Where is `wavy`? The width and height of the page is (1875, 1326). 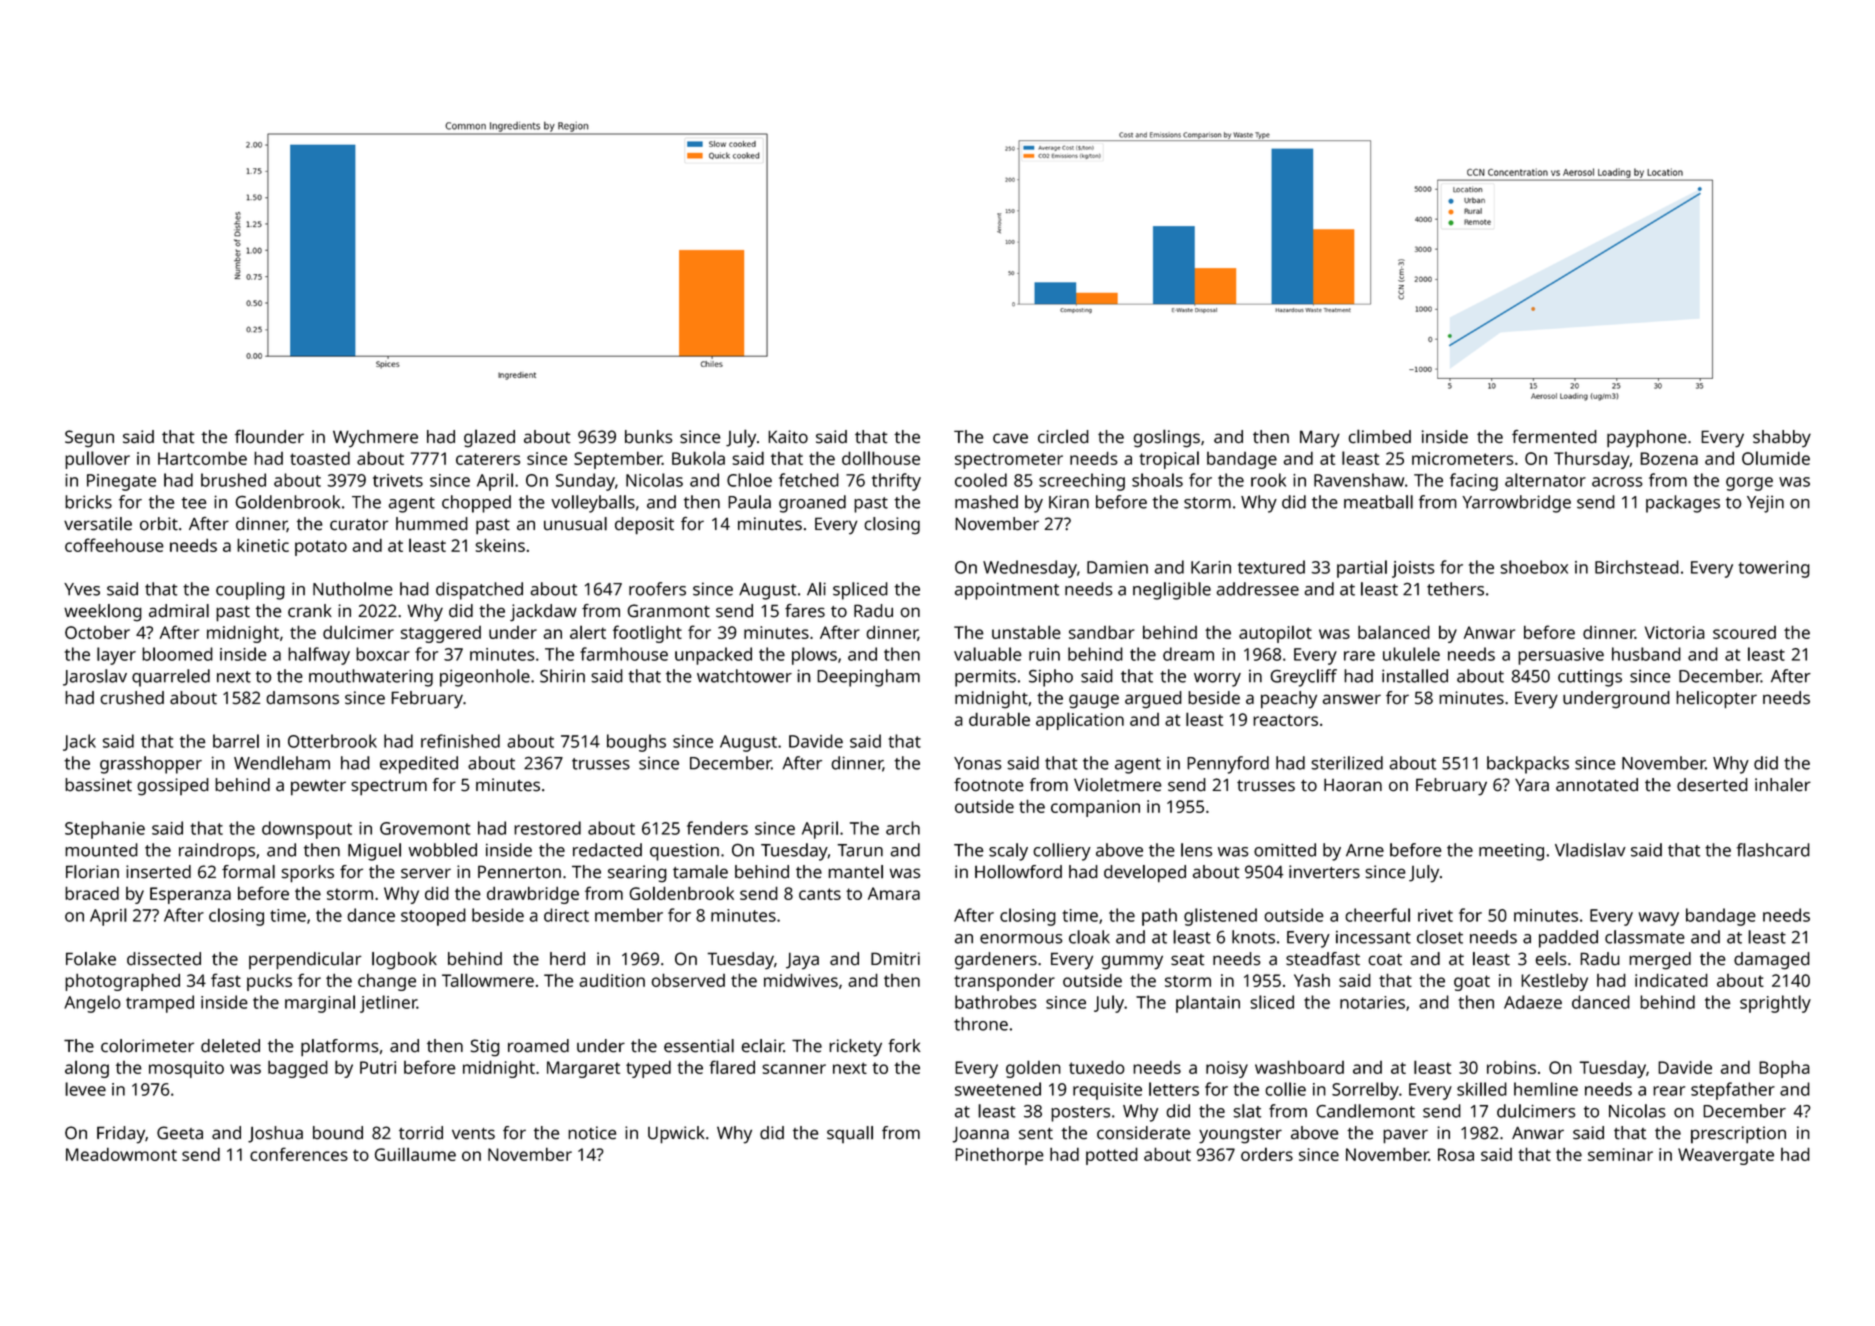 wavy is located at coordinates (1659, 919).
